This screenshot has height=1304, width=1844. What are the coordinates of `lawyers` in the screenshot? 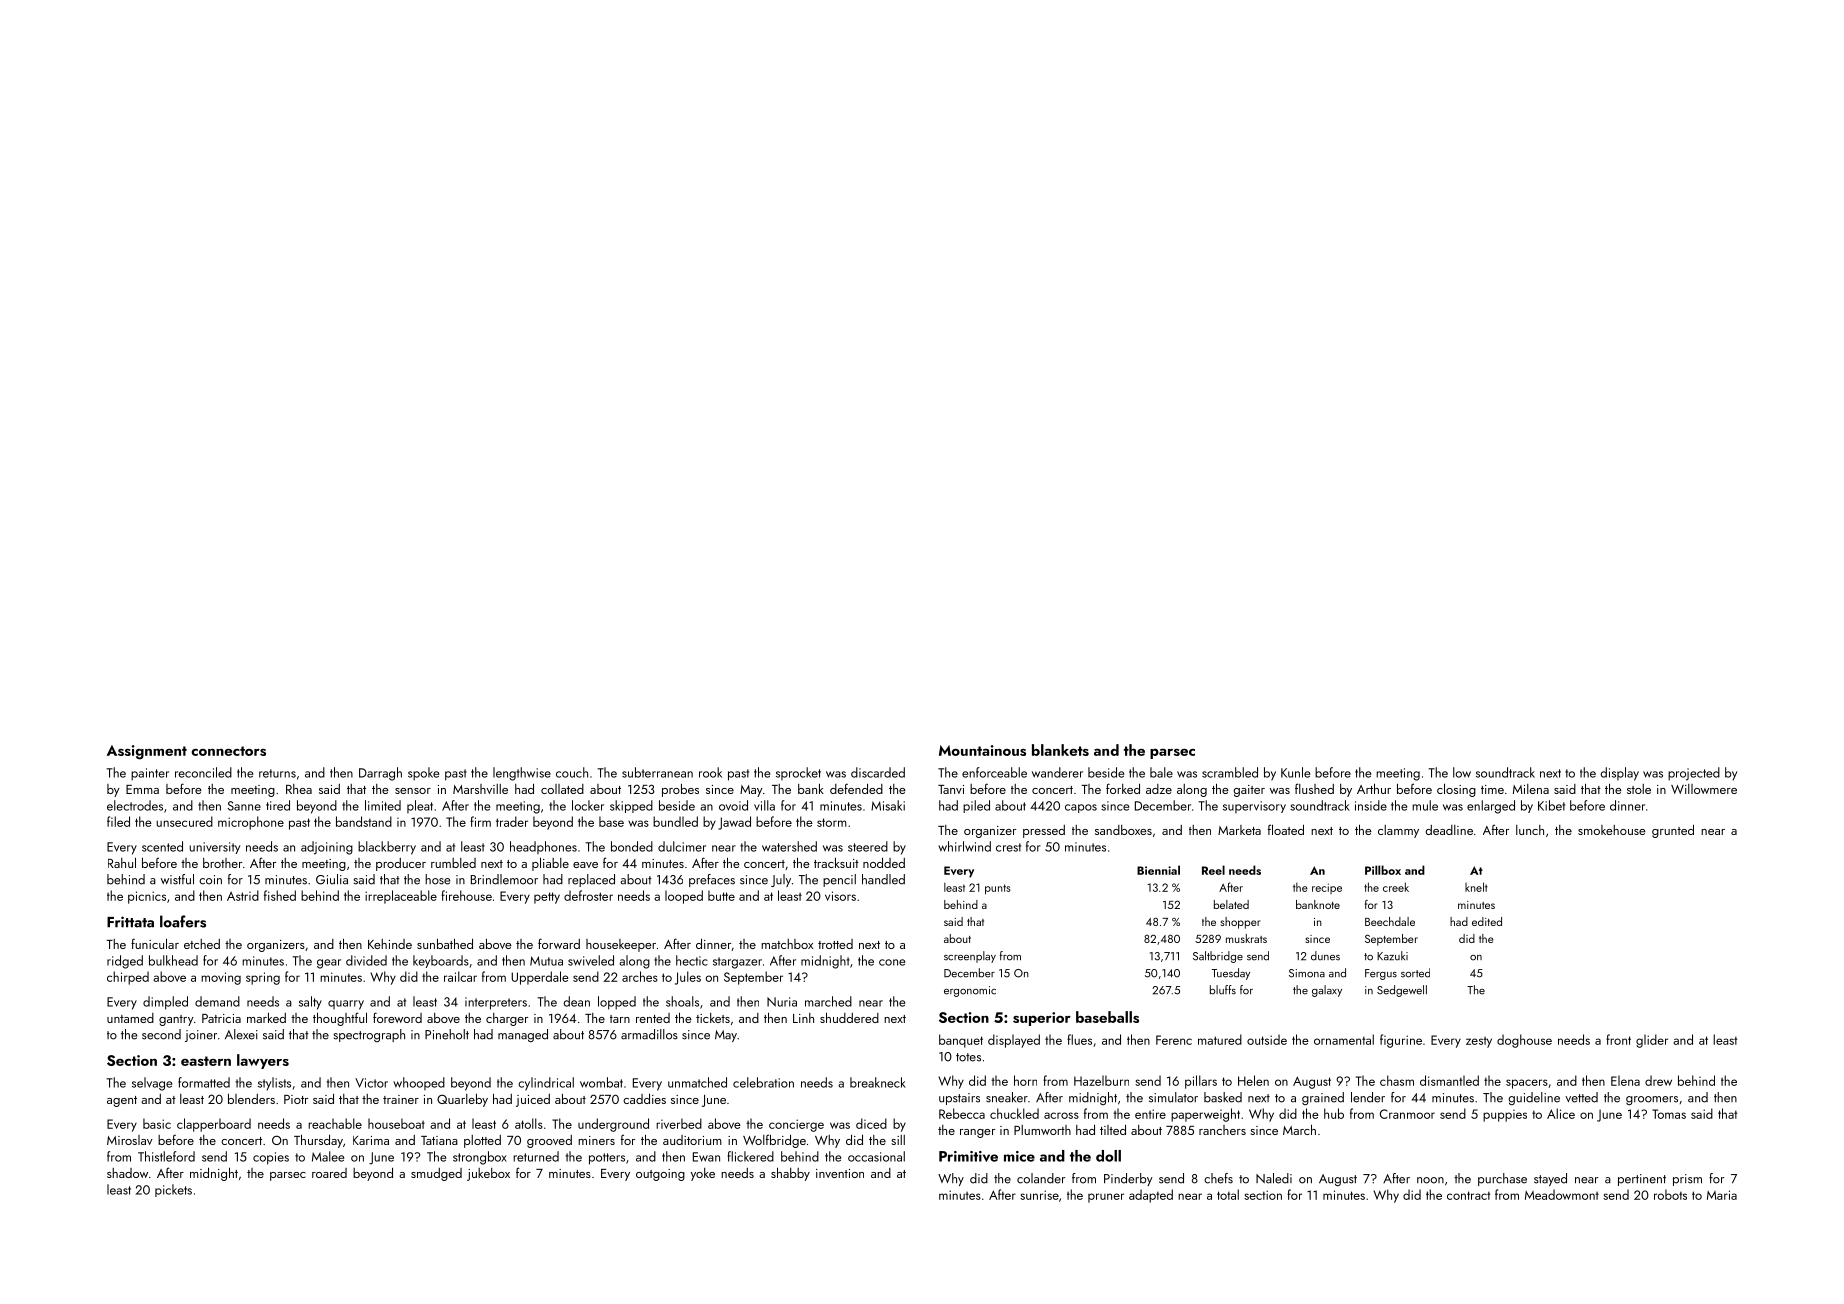 It's located at (263, 1061).
